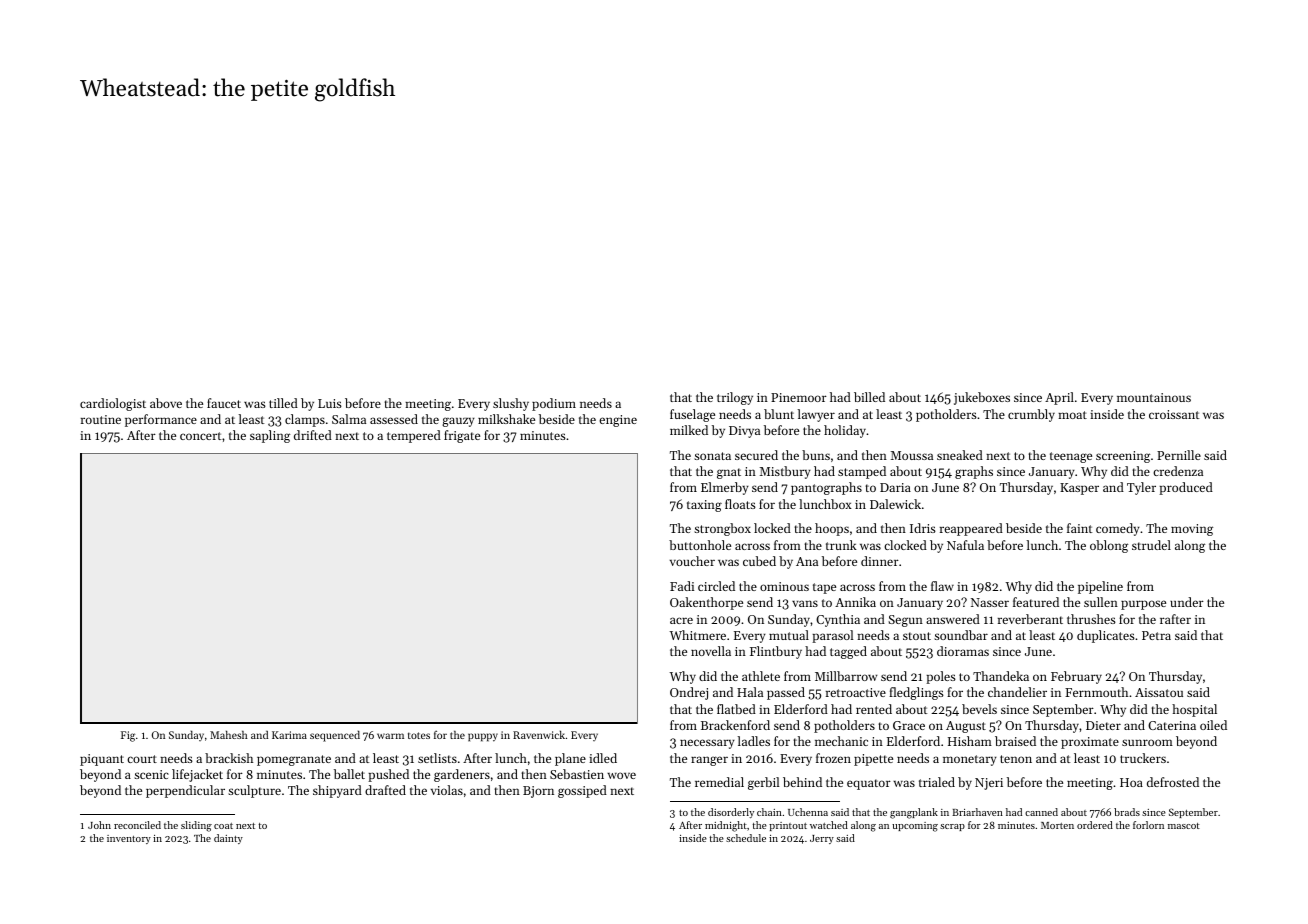 This screenshot has width=1308, height=924. What do you see at coordinates (1059, 398) in the screenshot?
I see `April` at bounding box center [1059, 398].
